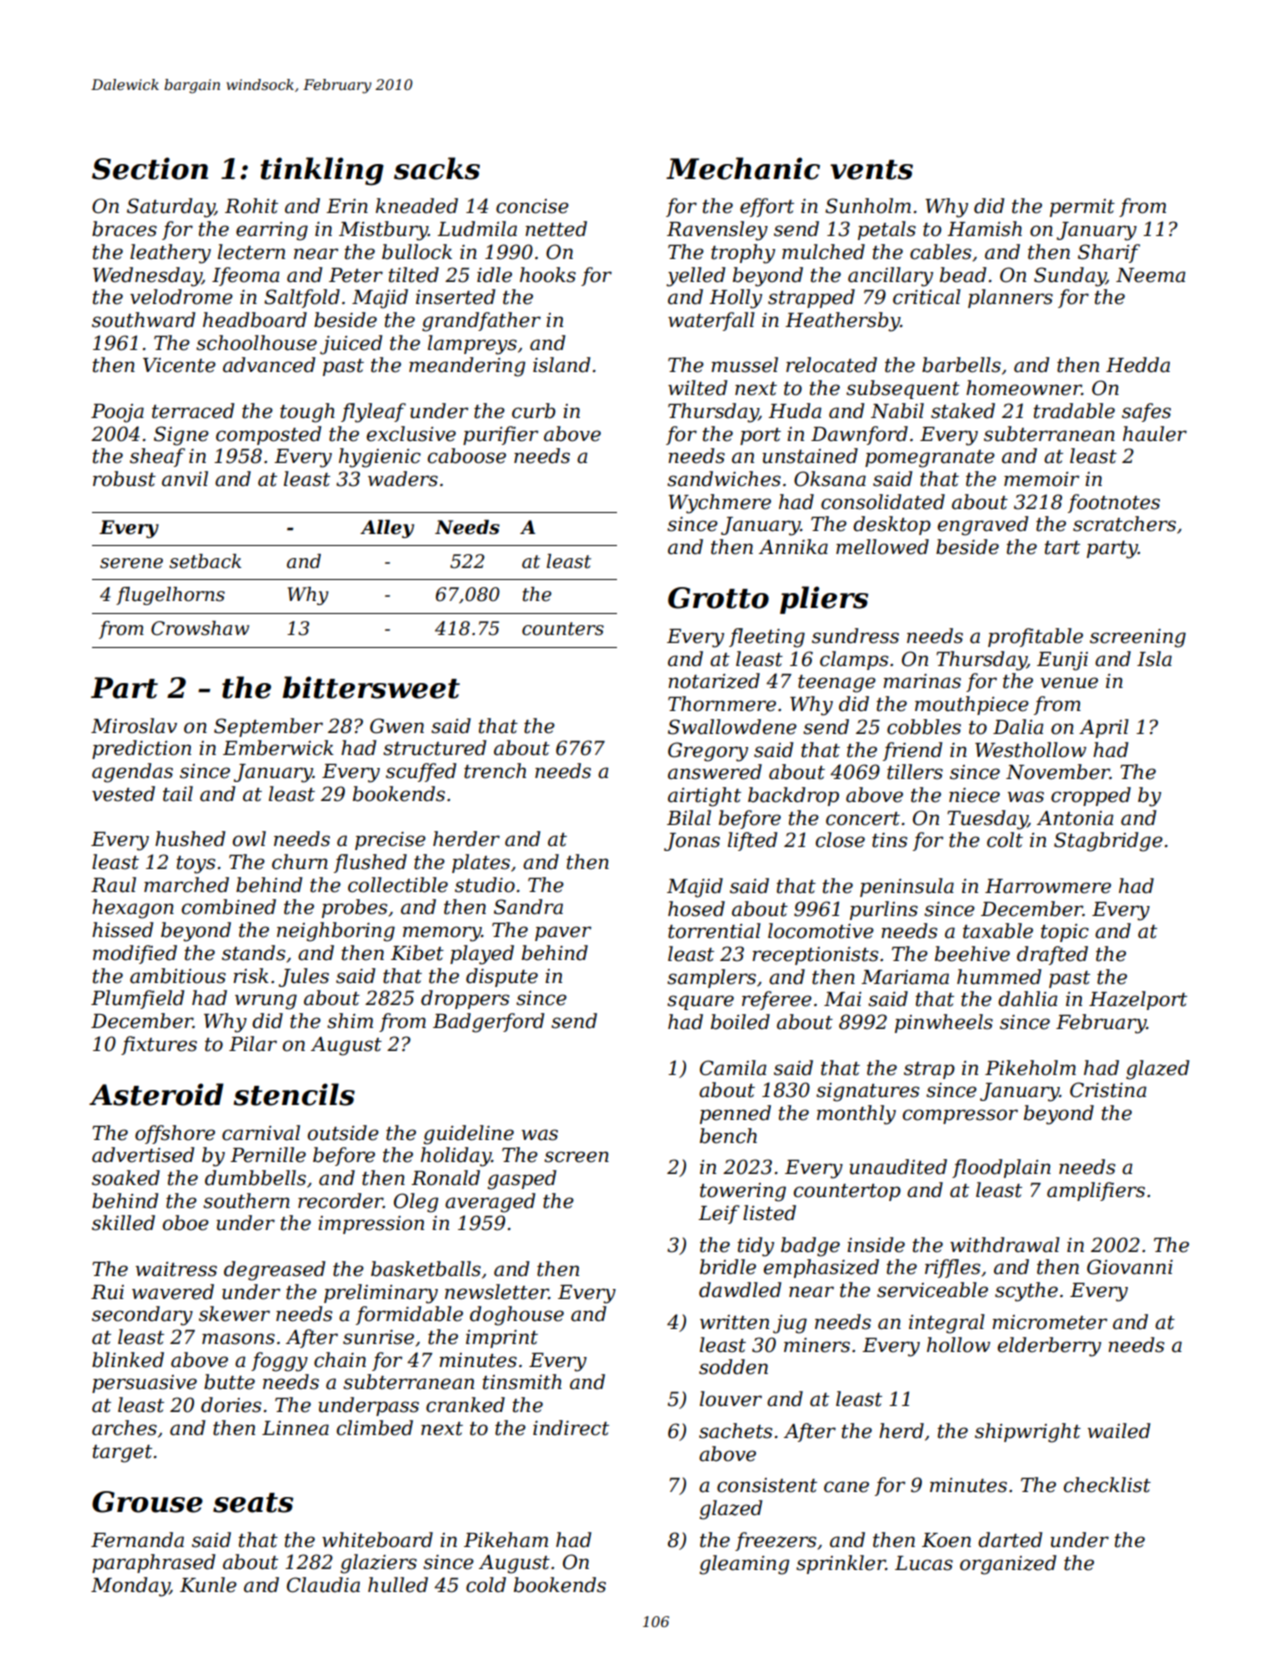  Describe the element at coordinates (1074, 411) in the screenshot. I see `tradable` at that location.
